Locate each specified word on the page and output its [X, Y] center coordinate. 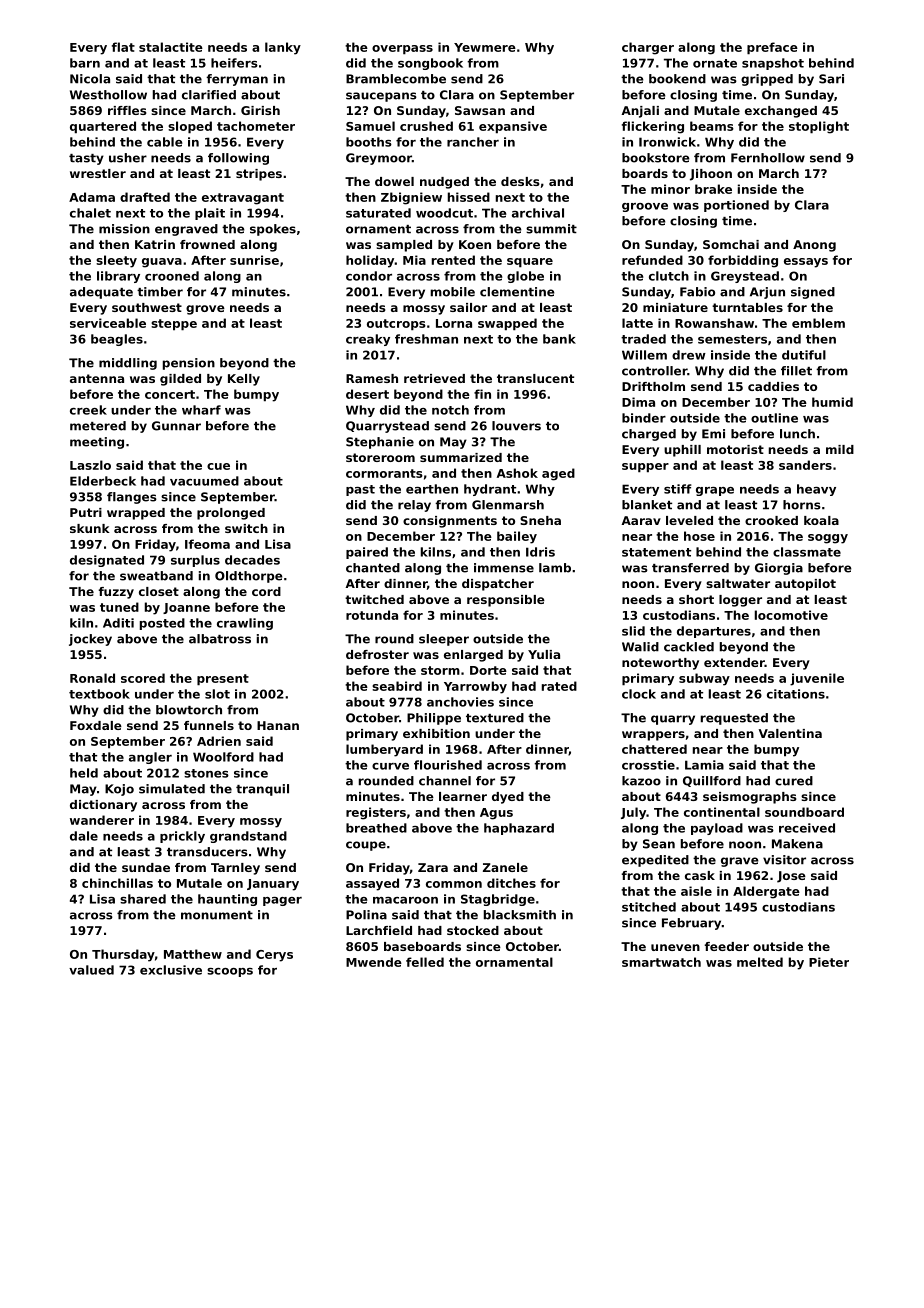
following [238, 159]
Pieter [829, 962]
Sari [831, 79]
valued [91, 970]
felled [425, 962]
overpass [402, 50]
